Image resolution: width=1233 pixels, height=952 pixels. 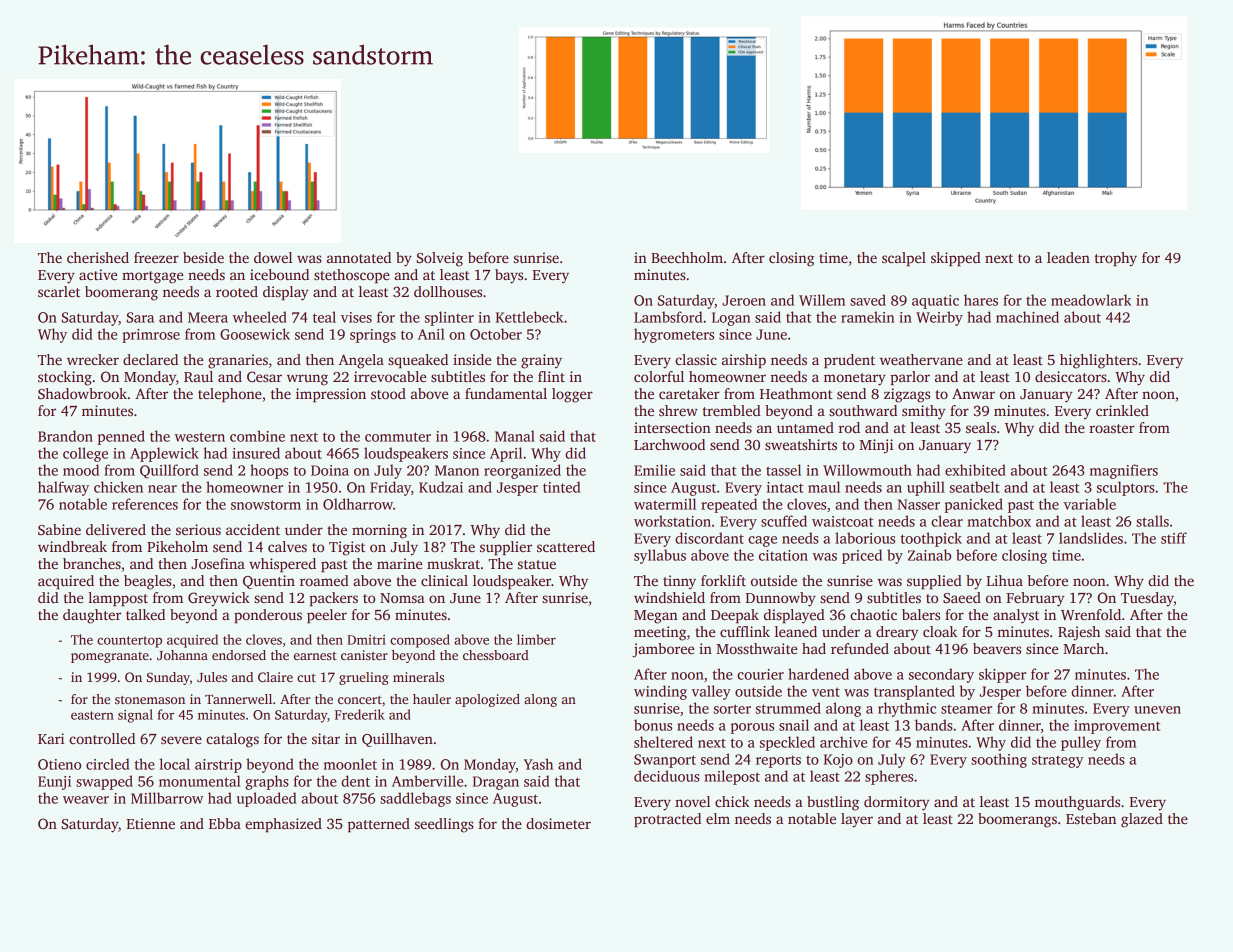 What do you see at coordinates (735, 616) in the screenshot?
I see `Deepak` at bounding box center [735, 616].
